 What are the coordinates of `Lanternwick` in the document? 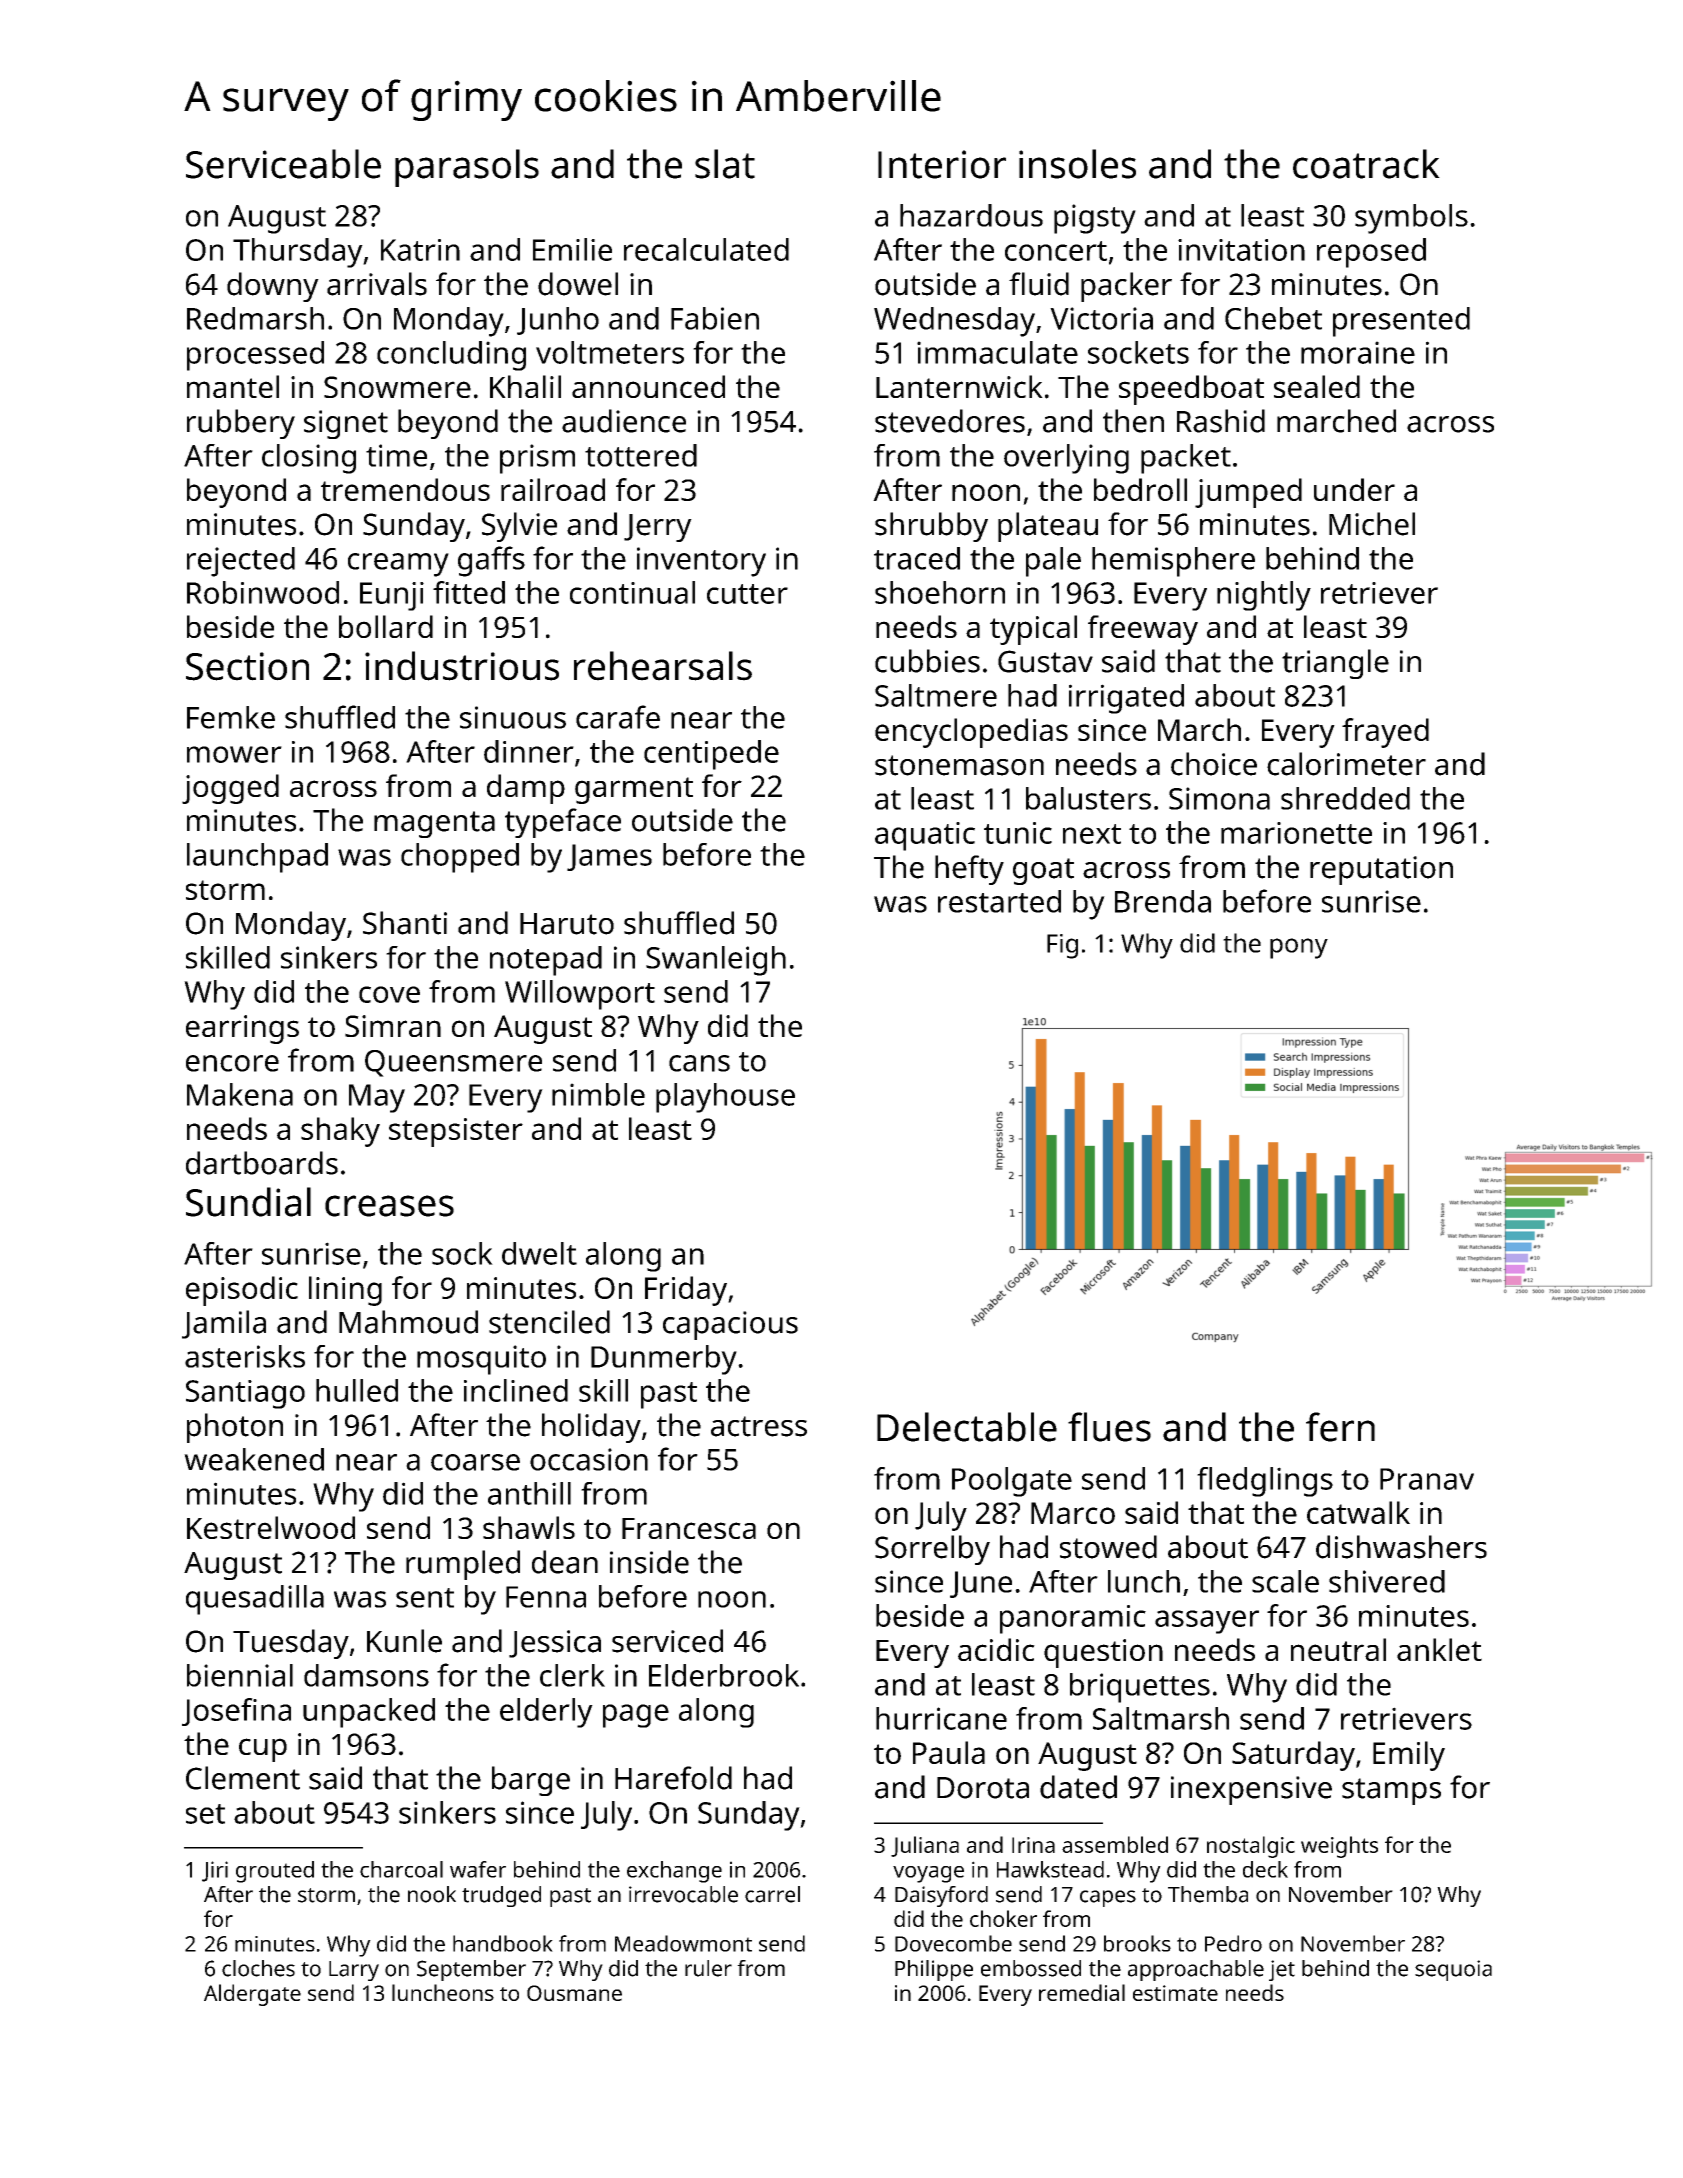 It's located at (959, 386).
